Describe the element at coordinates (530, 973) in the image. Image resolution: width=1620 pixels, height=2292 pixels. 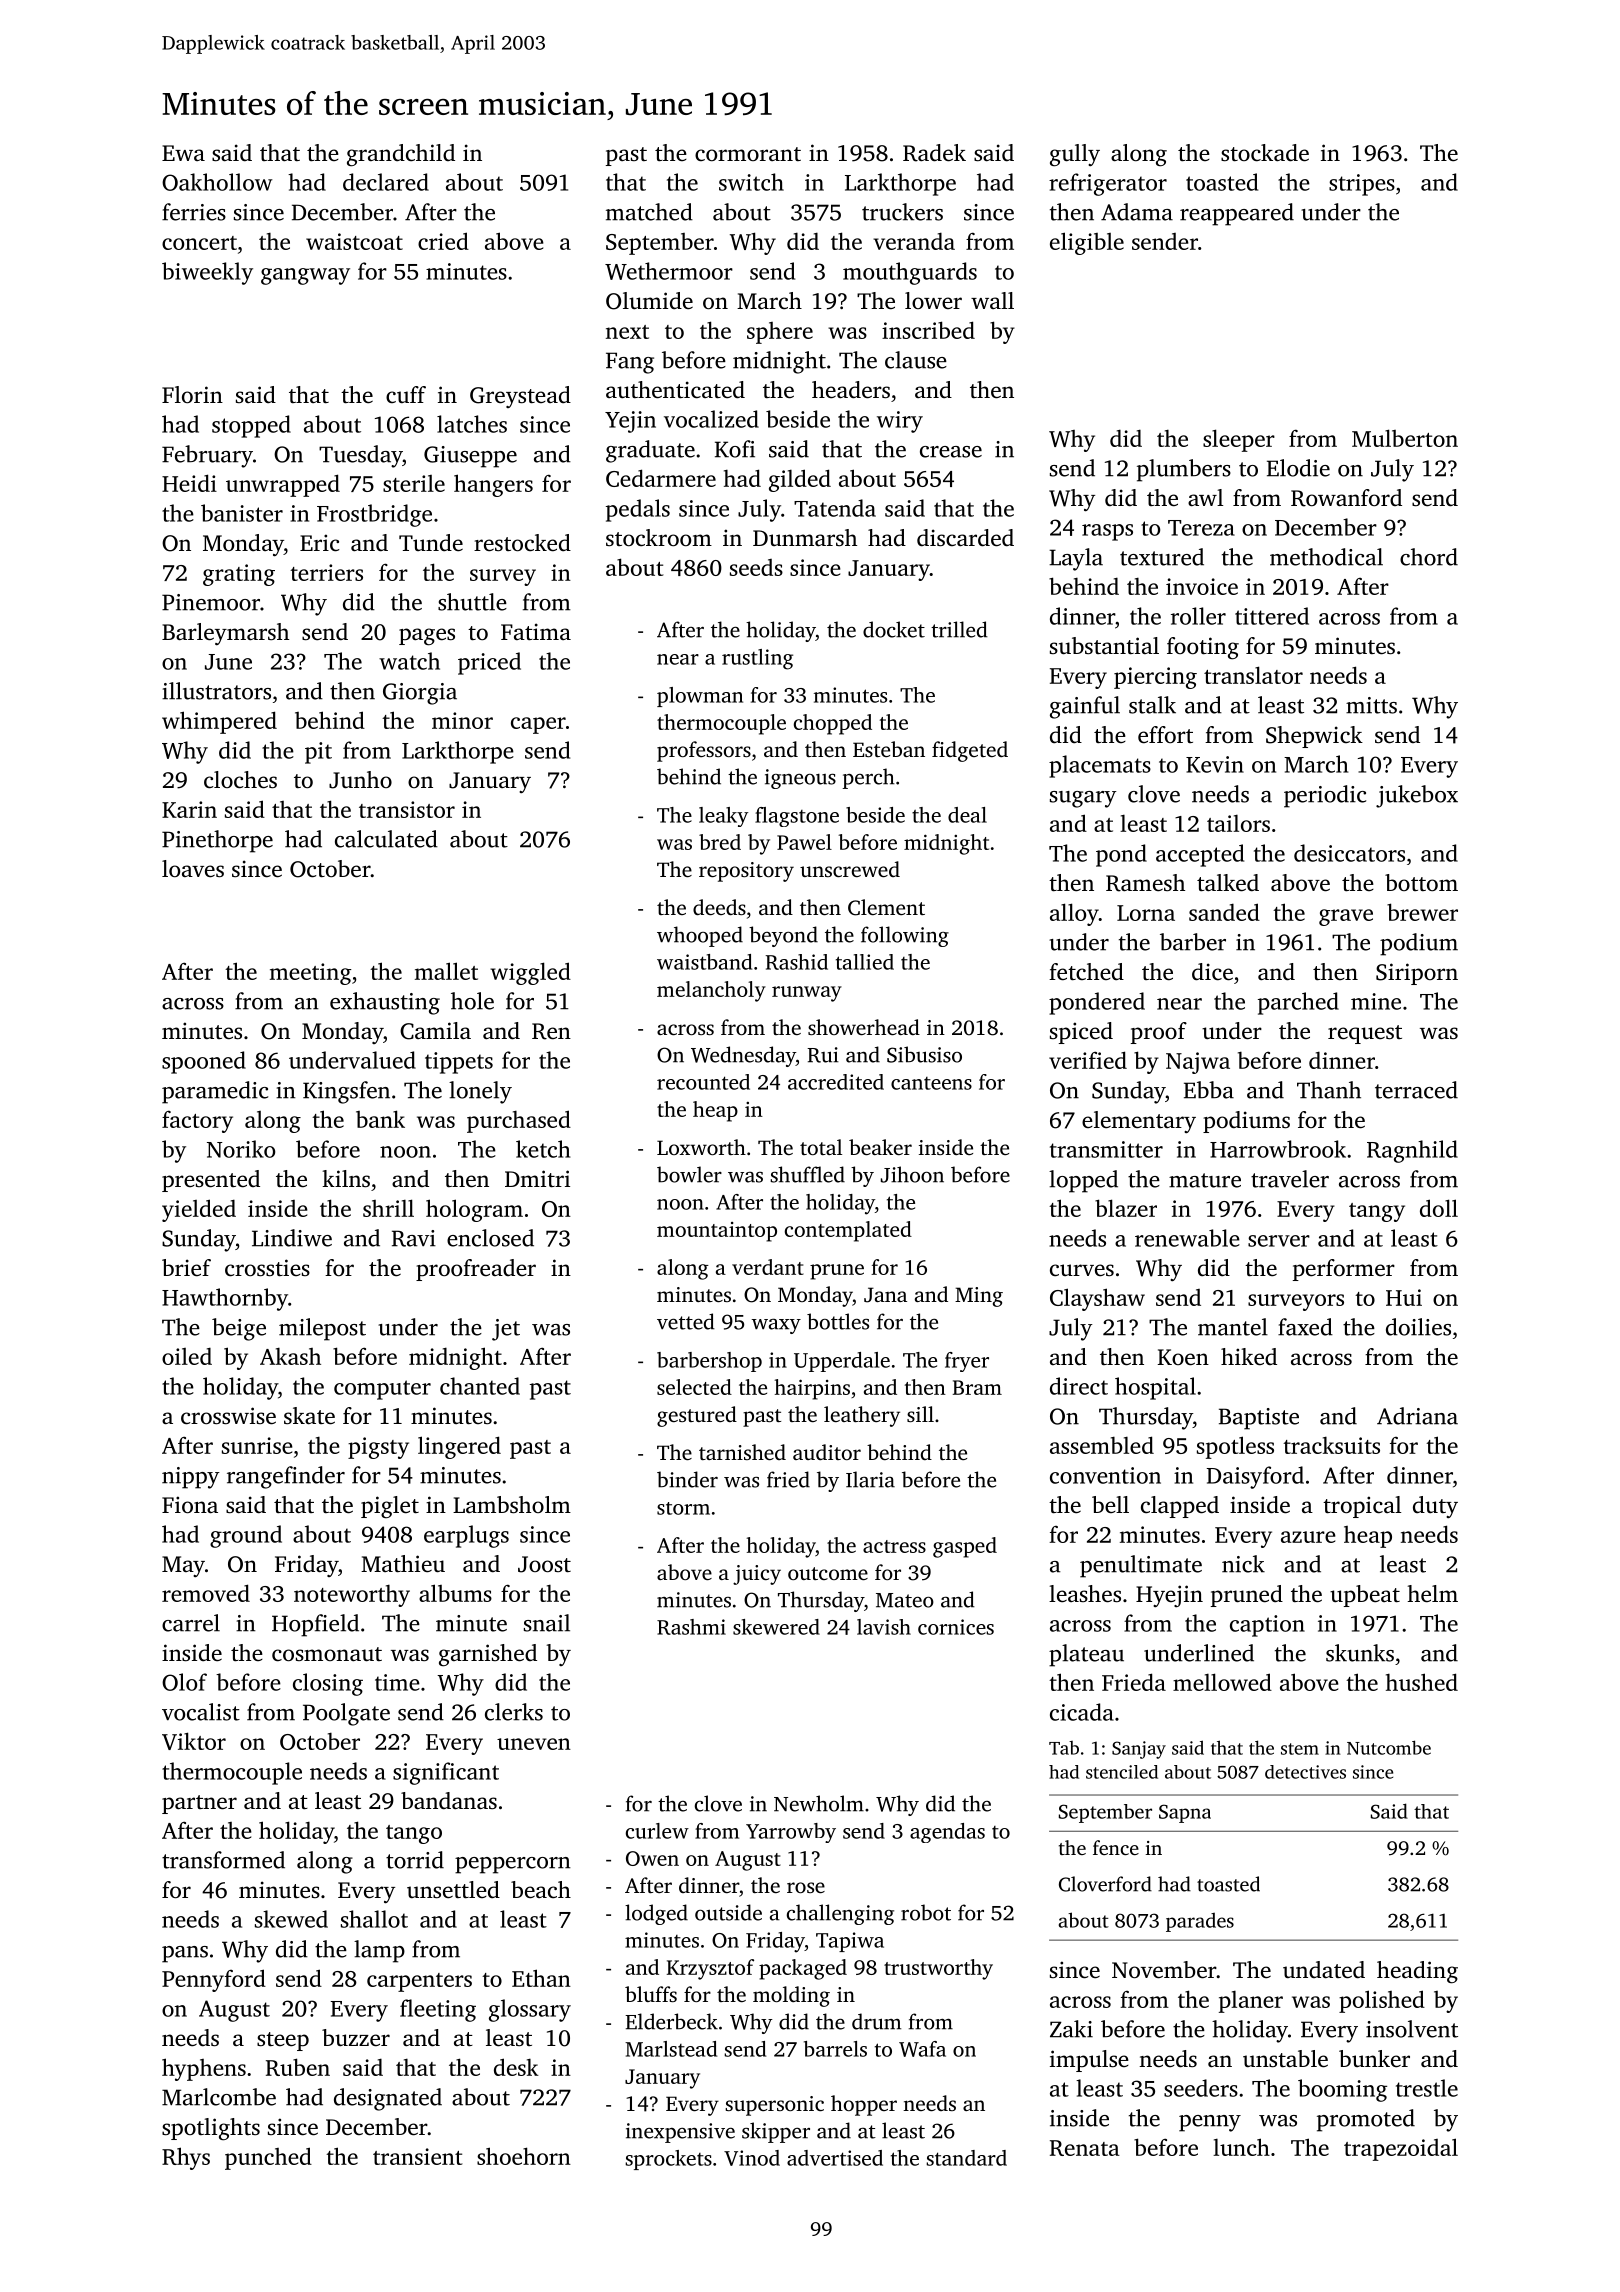
I see `wiggled` at that location.
